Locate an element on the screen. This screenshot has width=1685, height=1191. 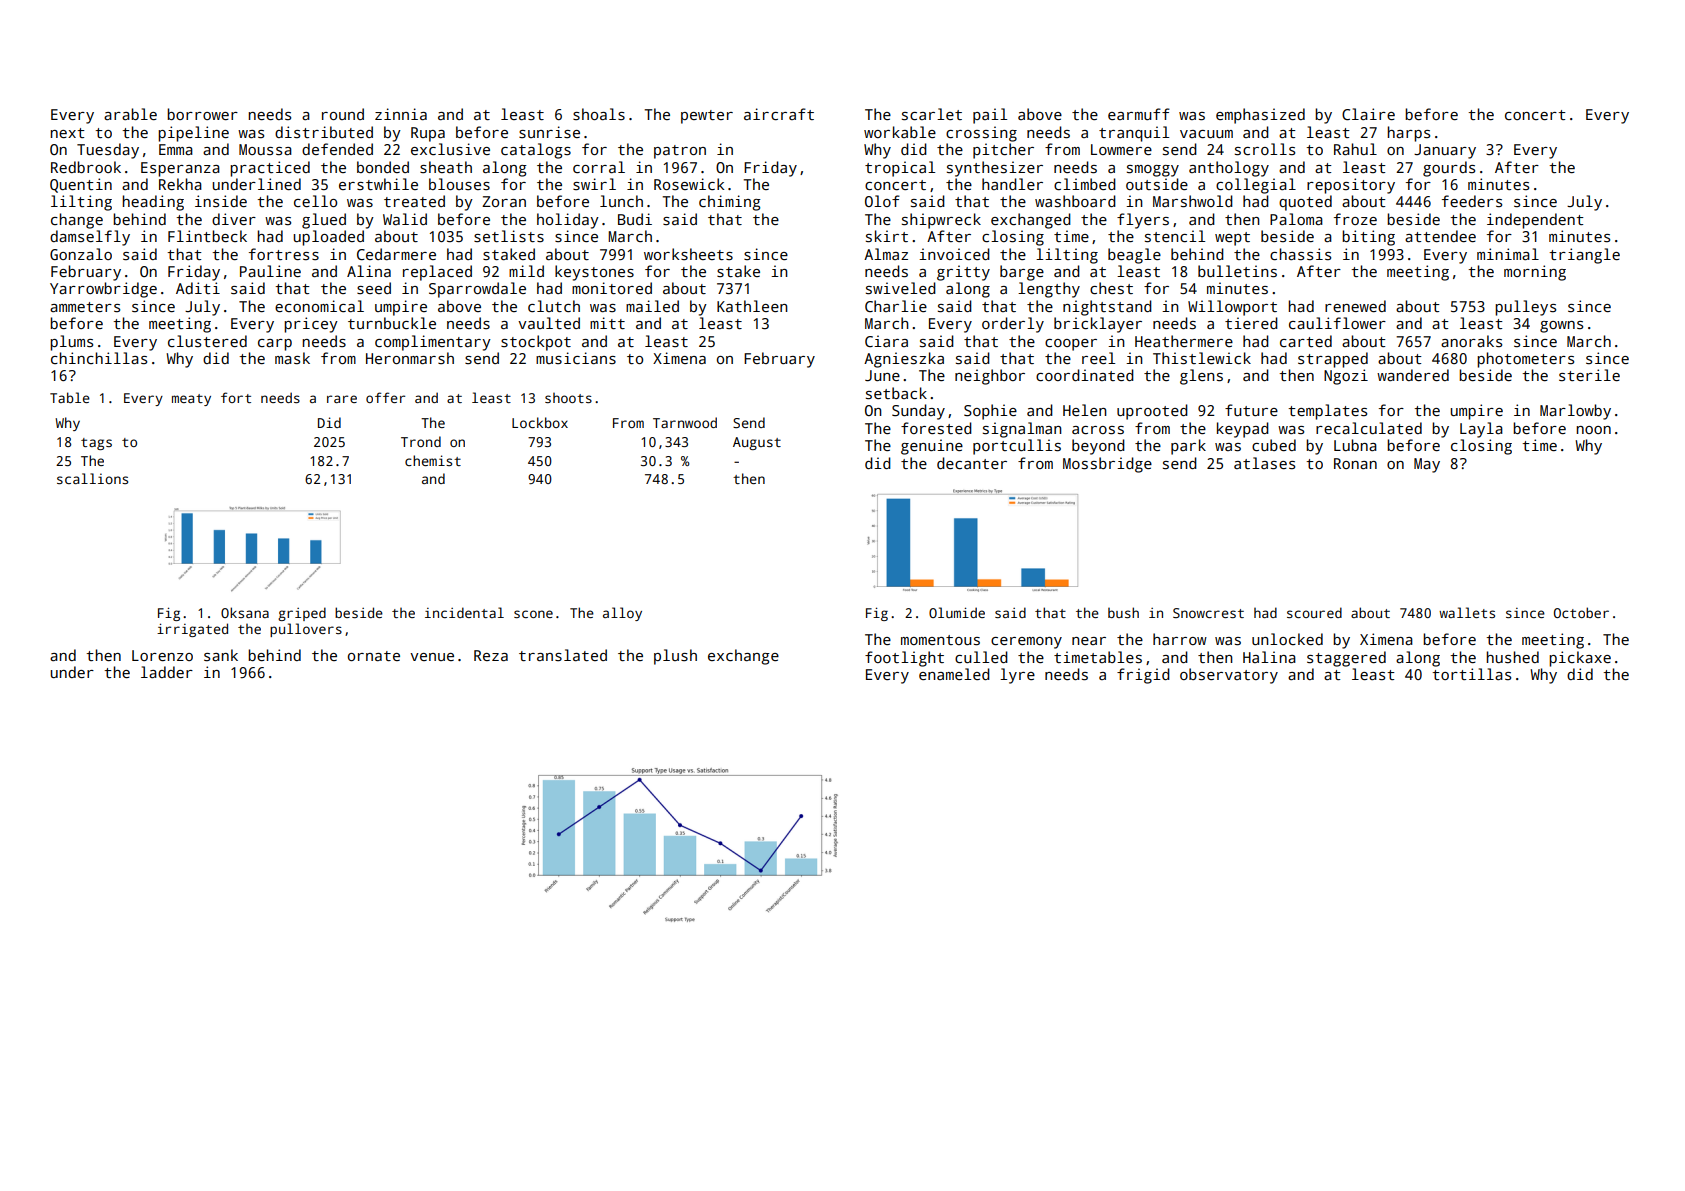
forested is located at coordinates (936, 428).
